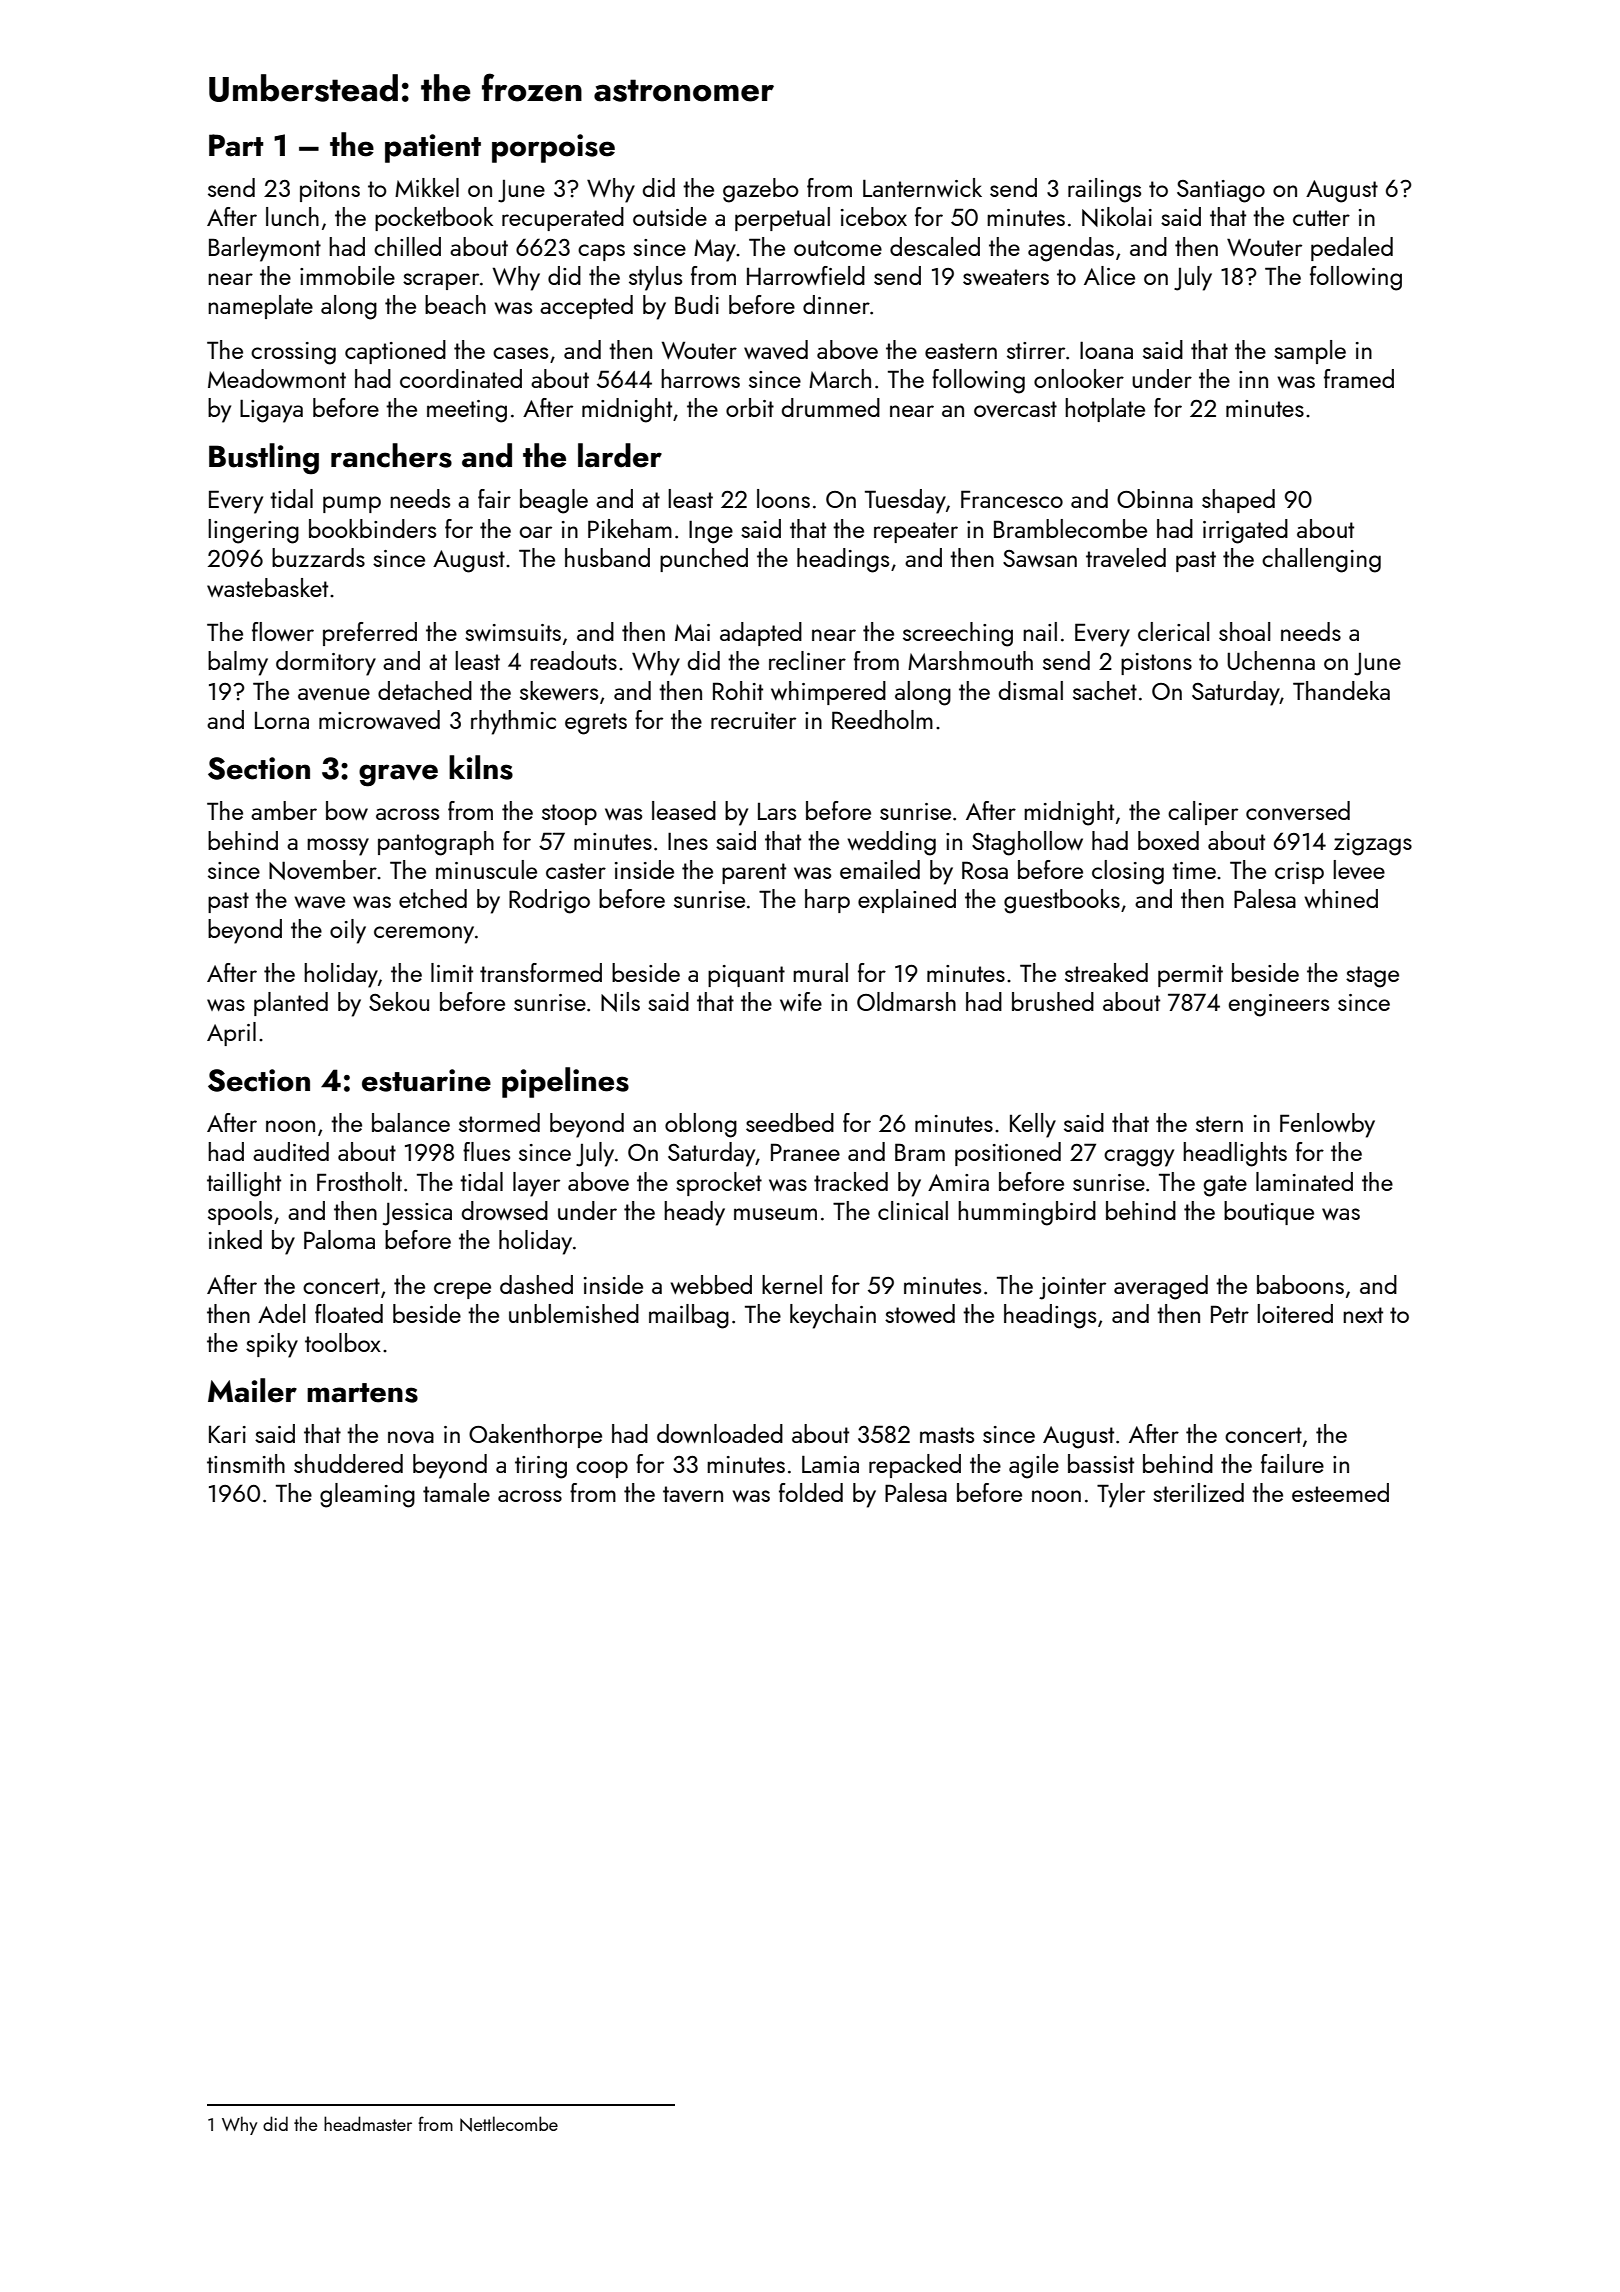  What do you see at coordinates (906, 1001) in the screenshot?
I see `Oldmarsh` at bounding box center [906, 1001].
